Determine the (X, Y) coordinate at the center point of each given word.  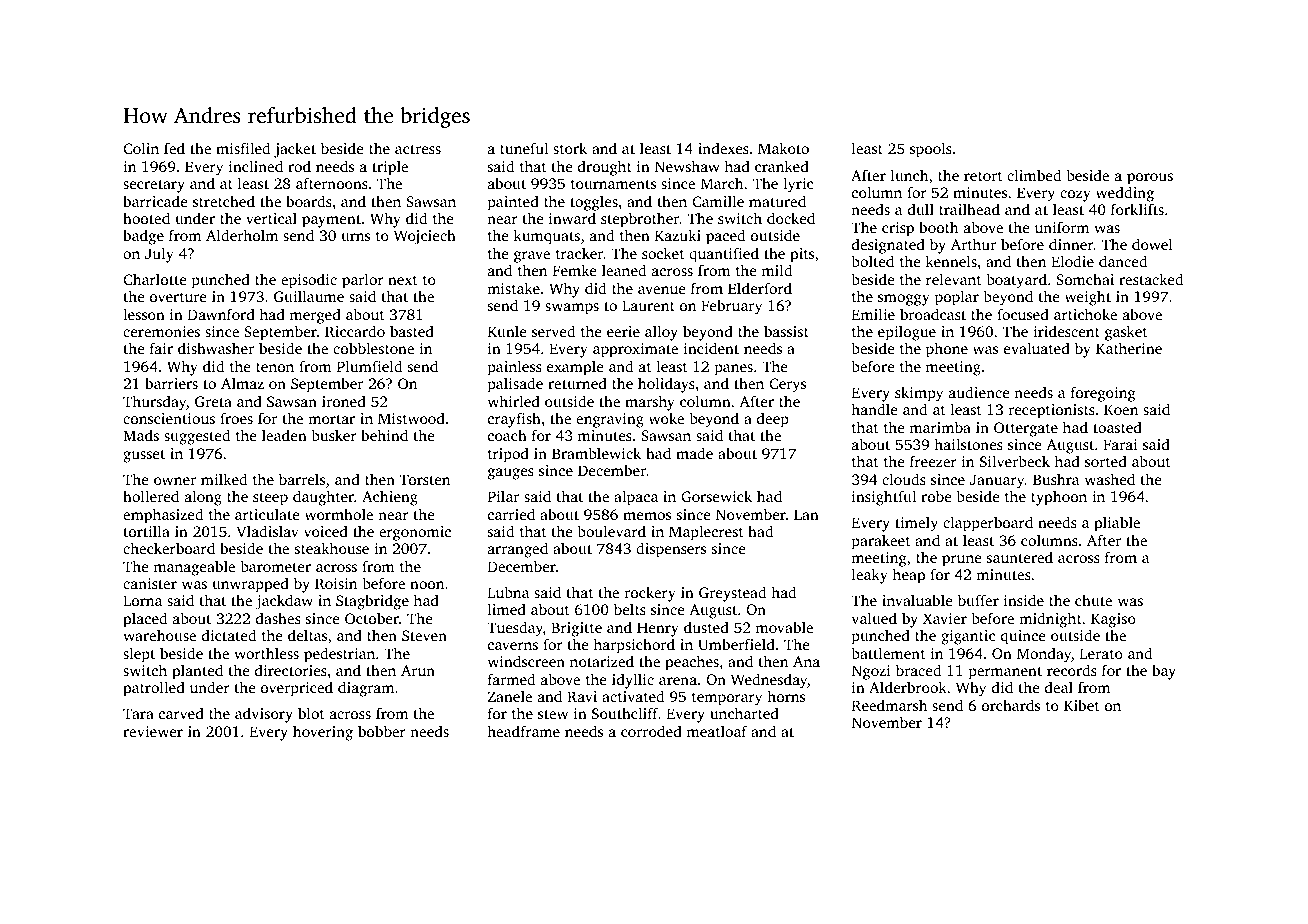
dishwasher (216, 348)
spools (931, 150)
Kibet (1082, 705)
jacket (295, 150)
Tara (138, 713)
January (997, 481)
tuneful (524, 148)
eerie (623, 331)
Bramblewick (596, 453)
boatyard (1016, 281)
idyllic (633, 681)
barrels (302, 479)
